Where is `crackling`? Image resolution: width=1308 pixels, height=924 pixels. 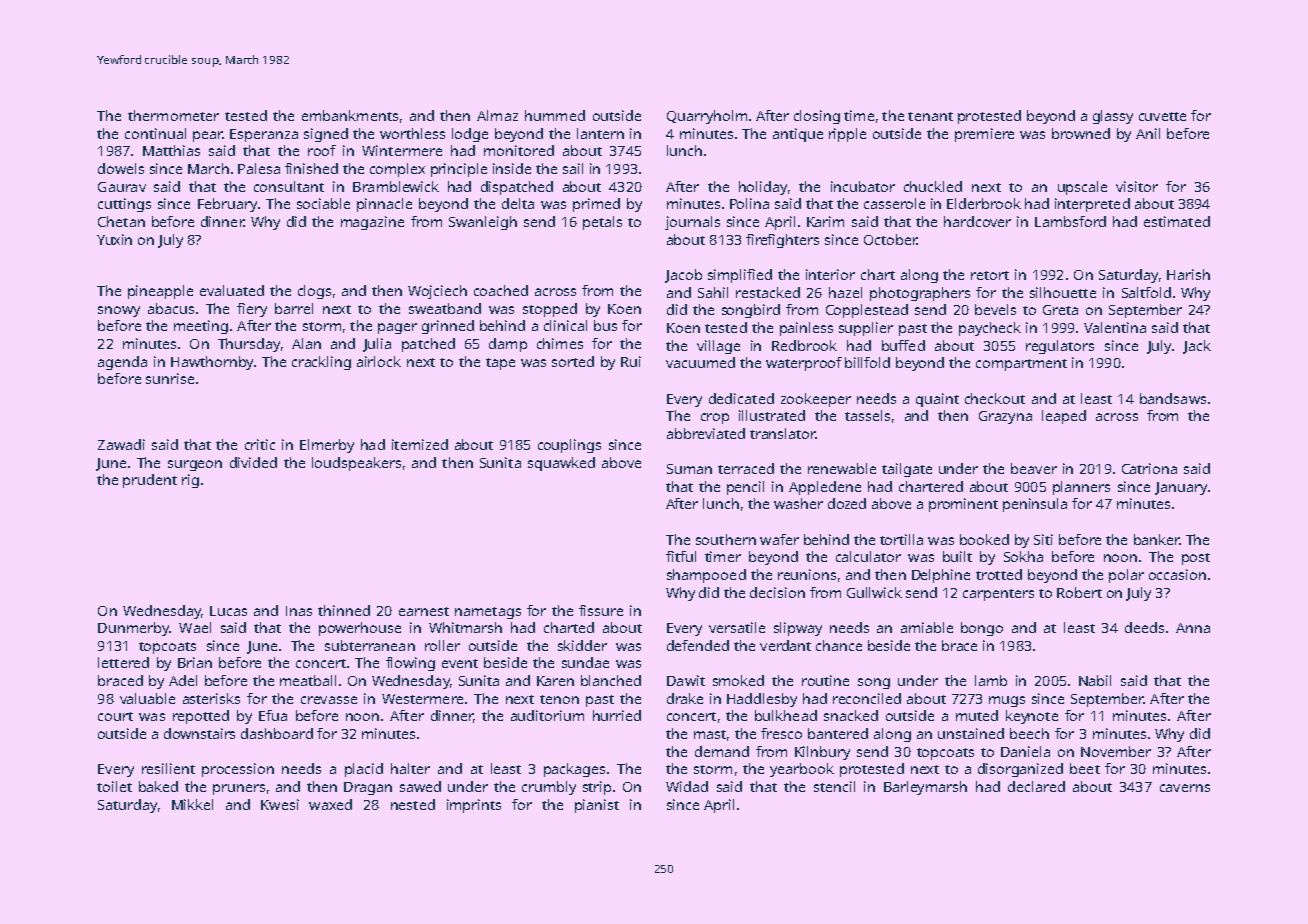 crackling is located at coordinates (321, 363).
